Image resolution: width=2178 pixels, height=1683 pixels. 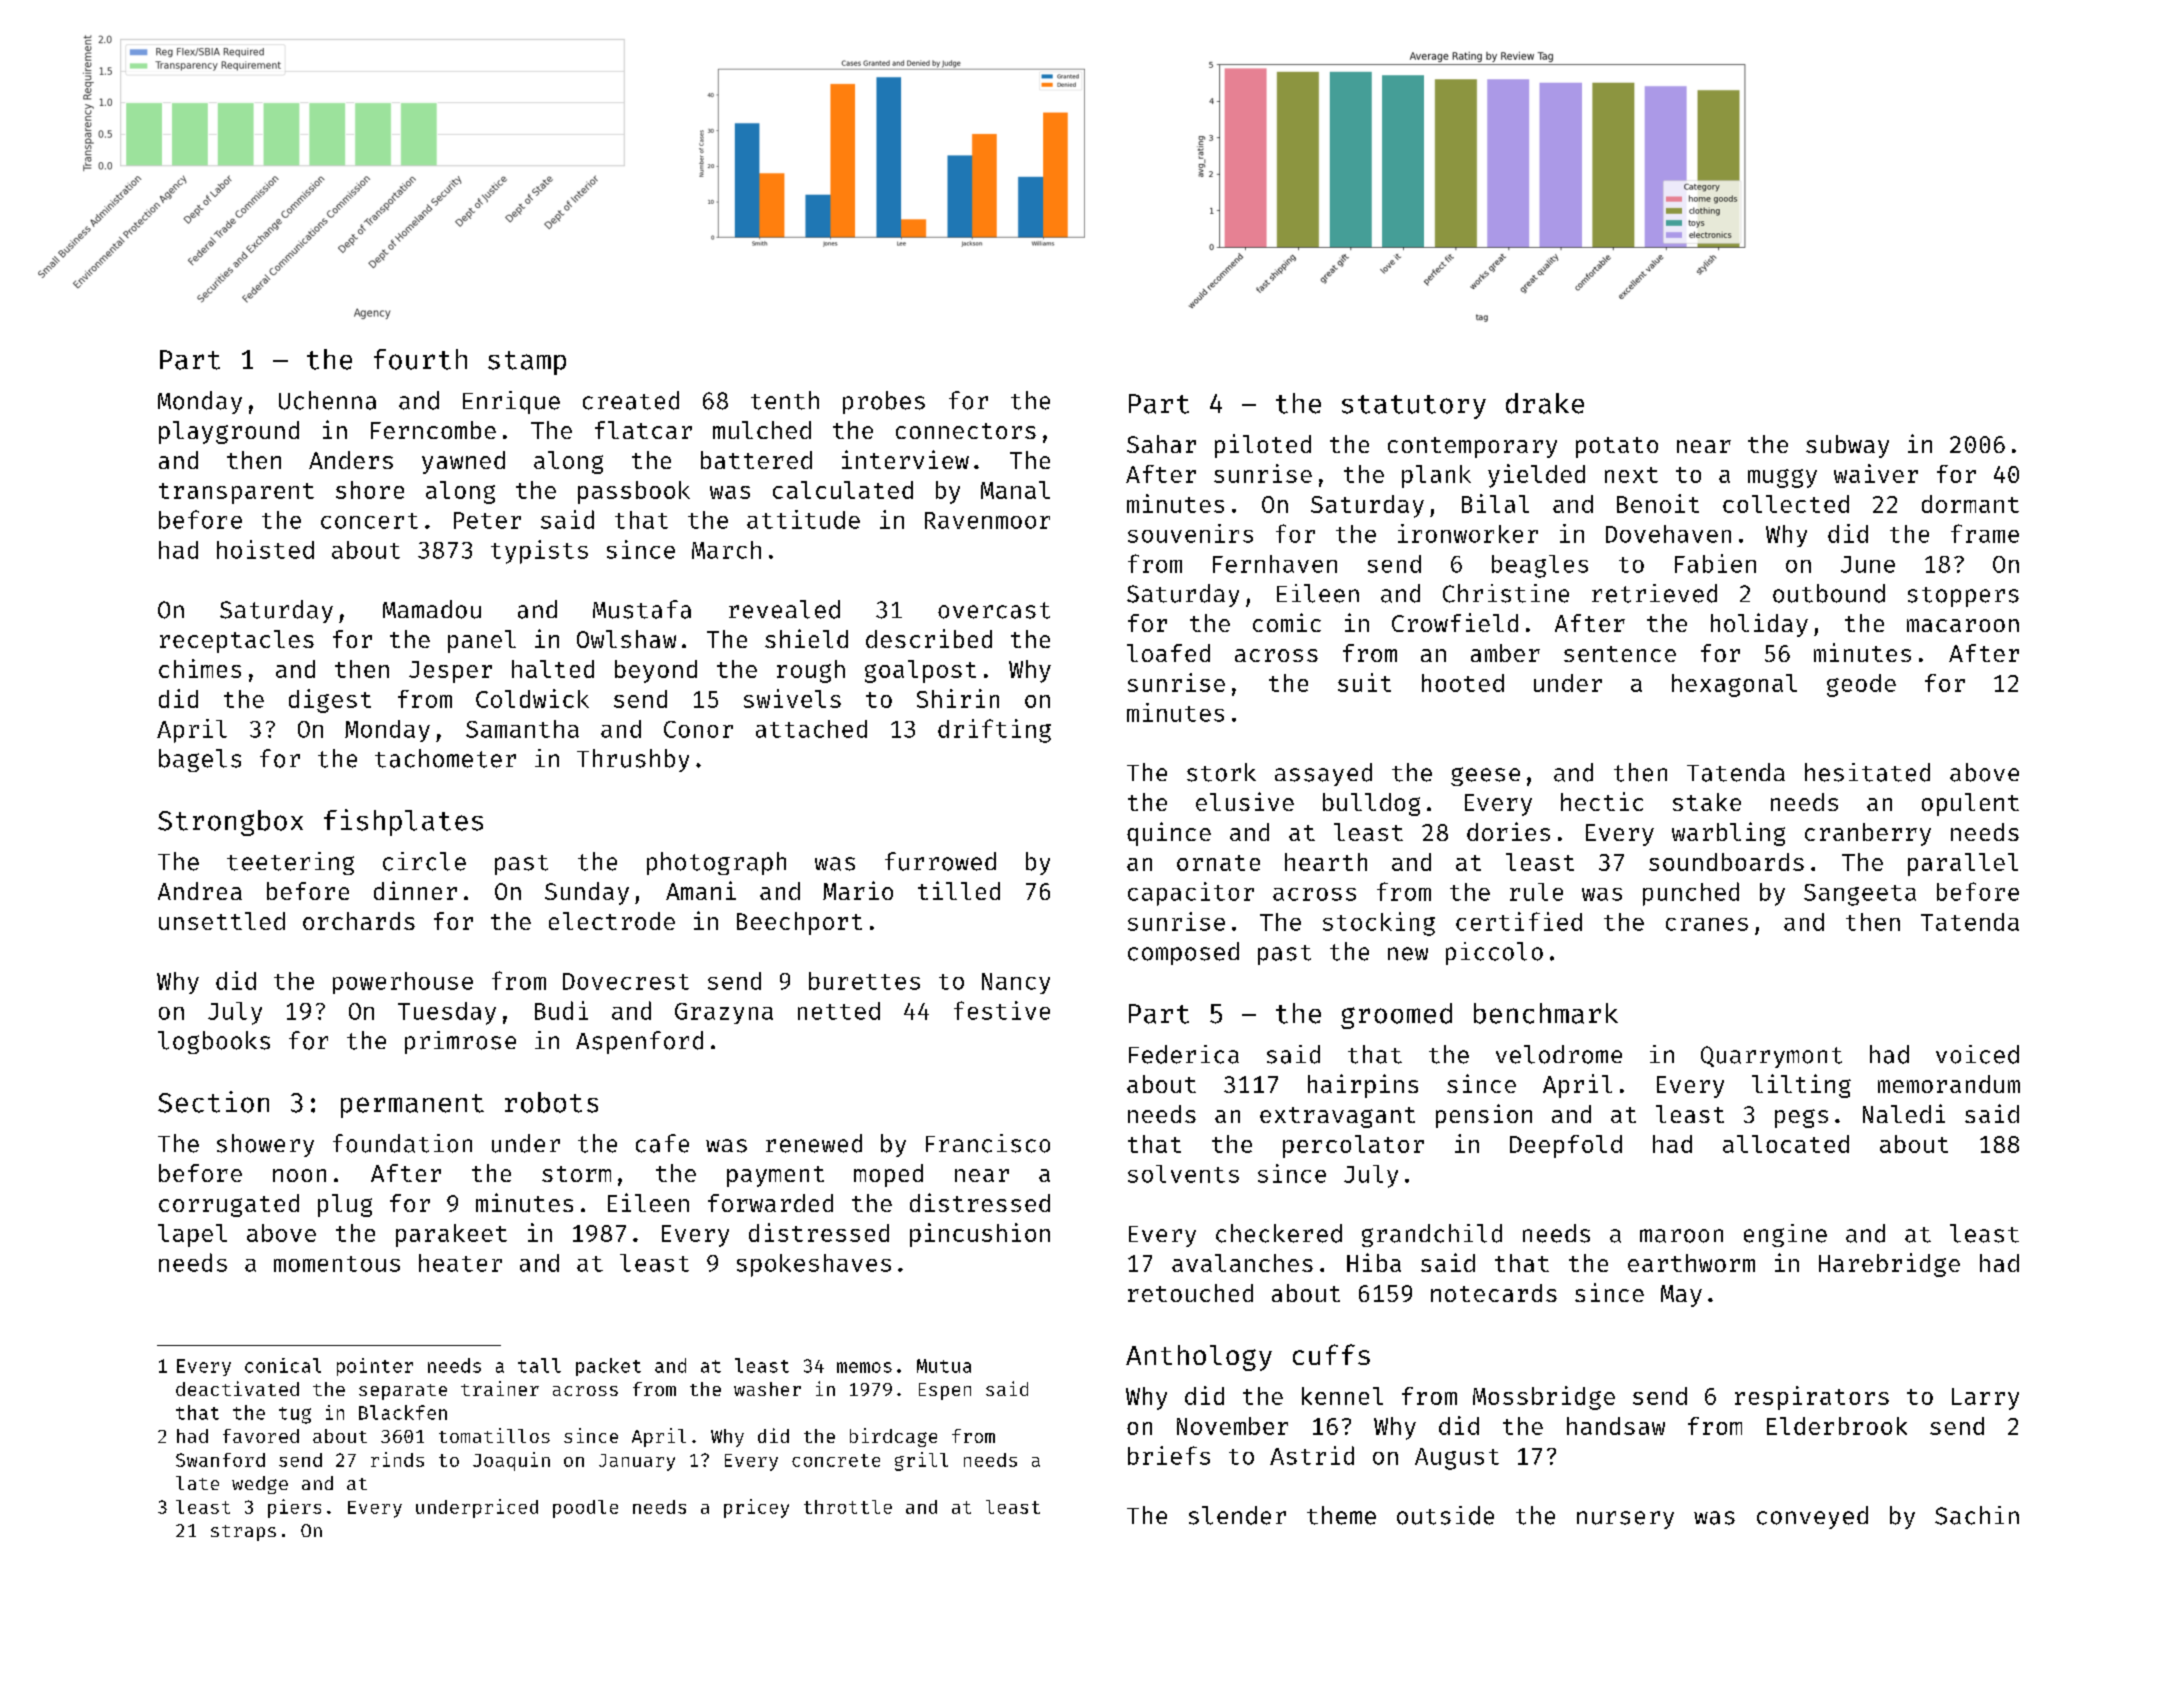 What do you see at coordinates (716, 863) in the page?
I see `photograph` at bounding box center [716, 863].
